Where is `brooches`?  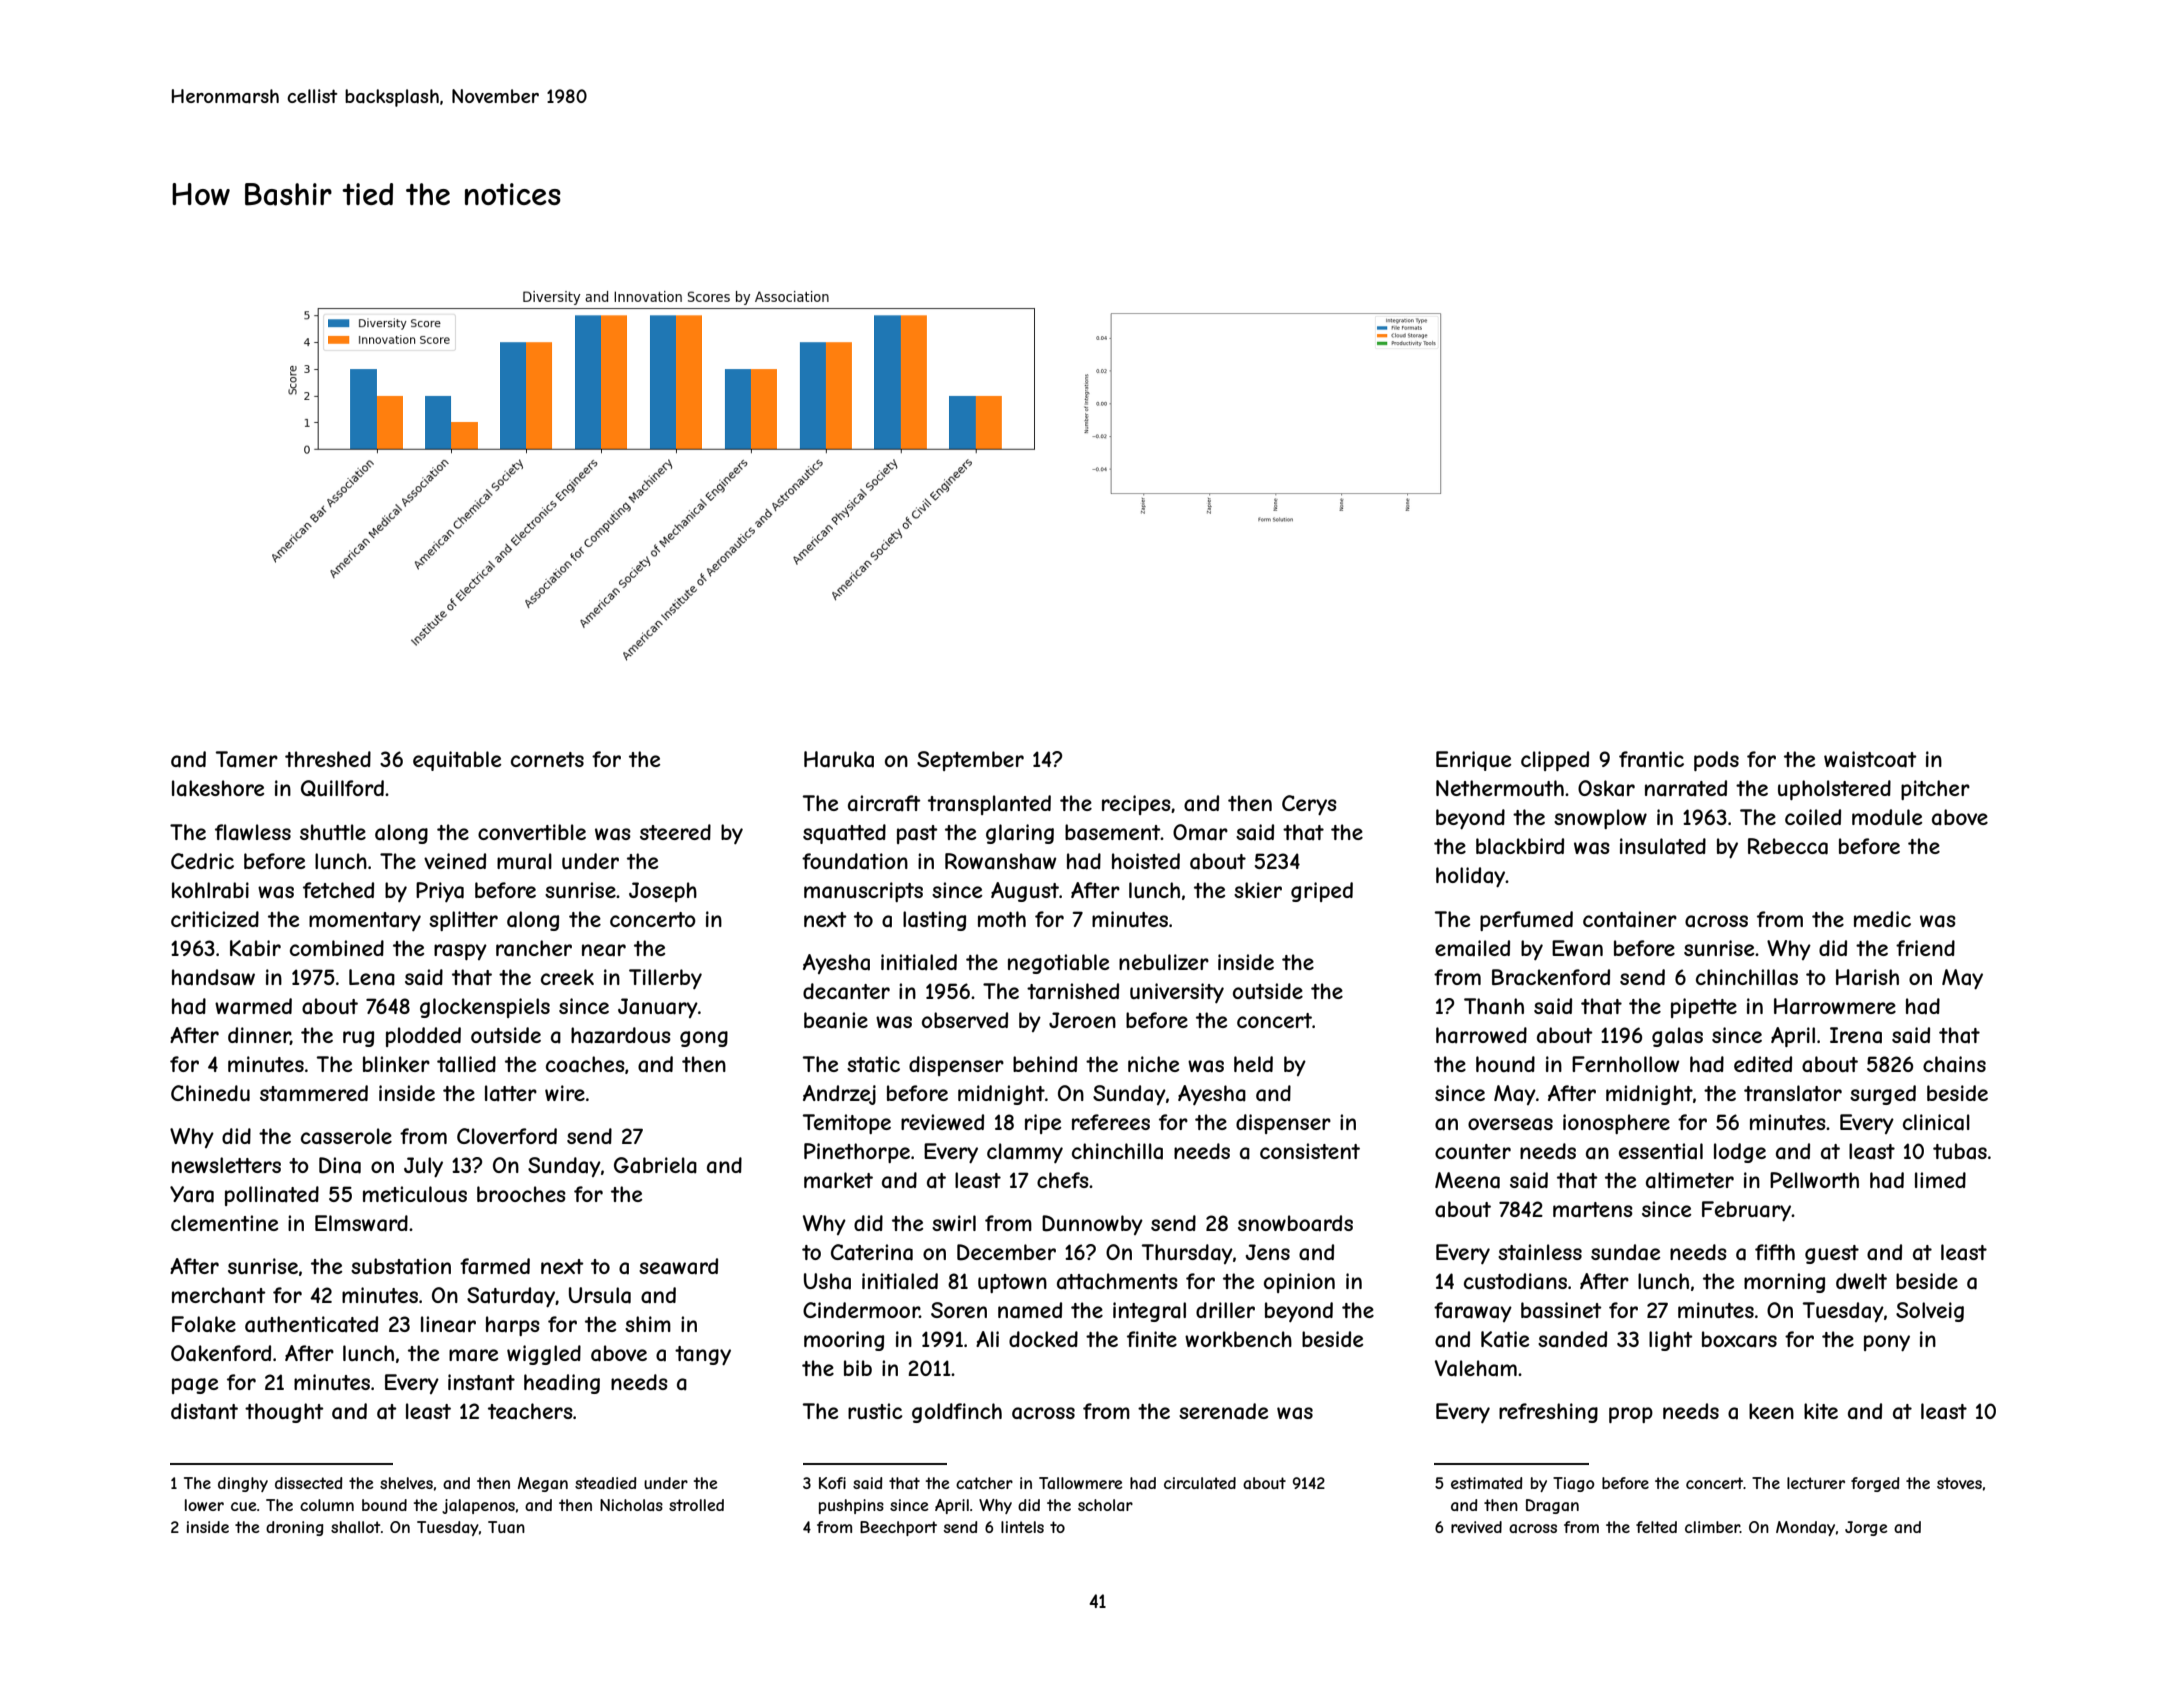 brooches is located at coordinates (521, 1194).
